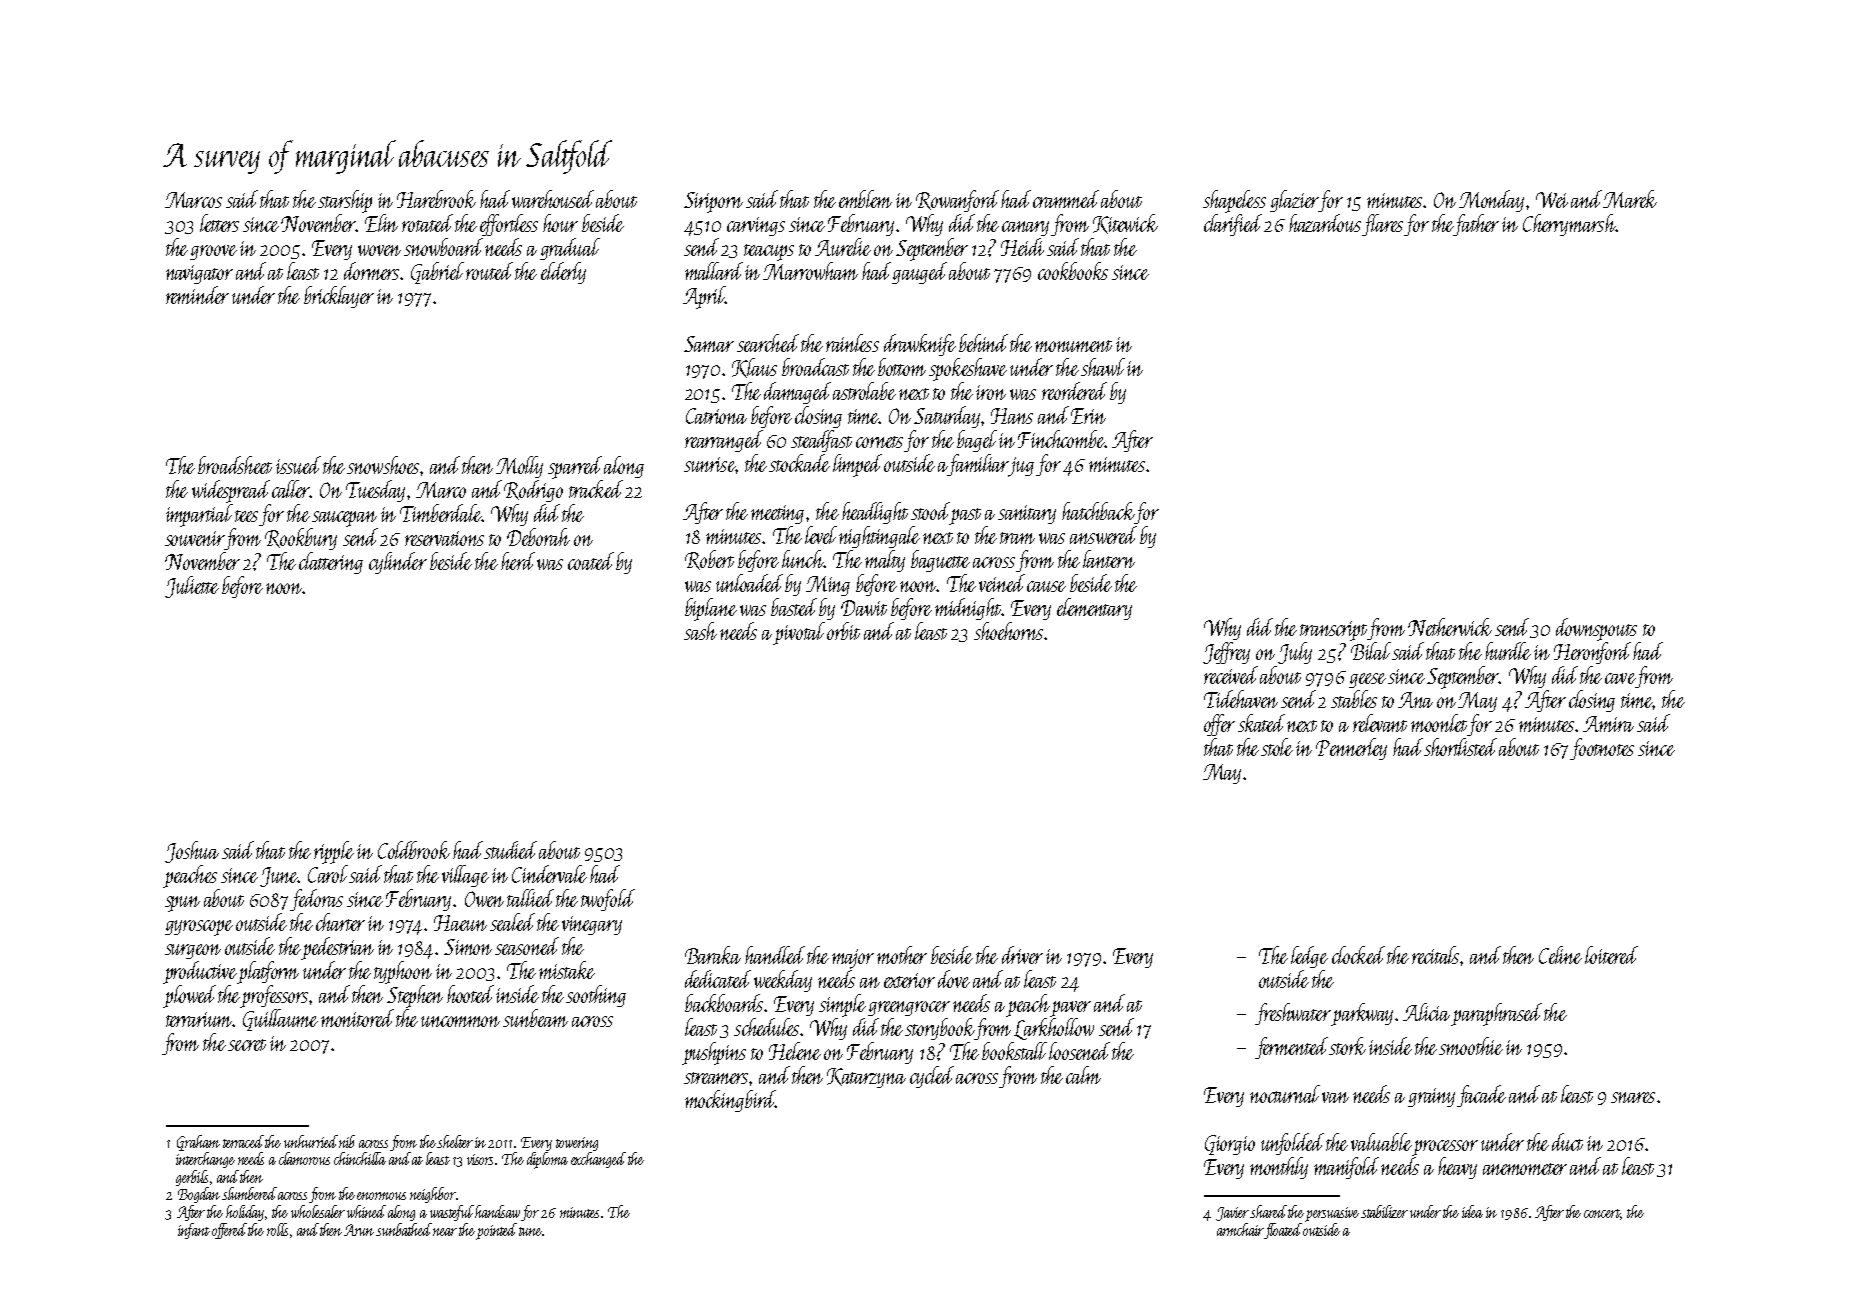 The image size is (1849, 1308). Describe the element at coordinates (383, 465) in the document. I see `snowshoes` at that location.
